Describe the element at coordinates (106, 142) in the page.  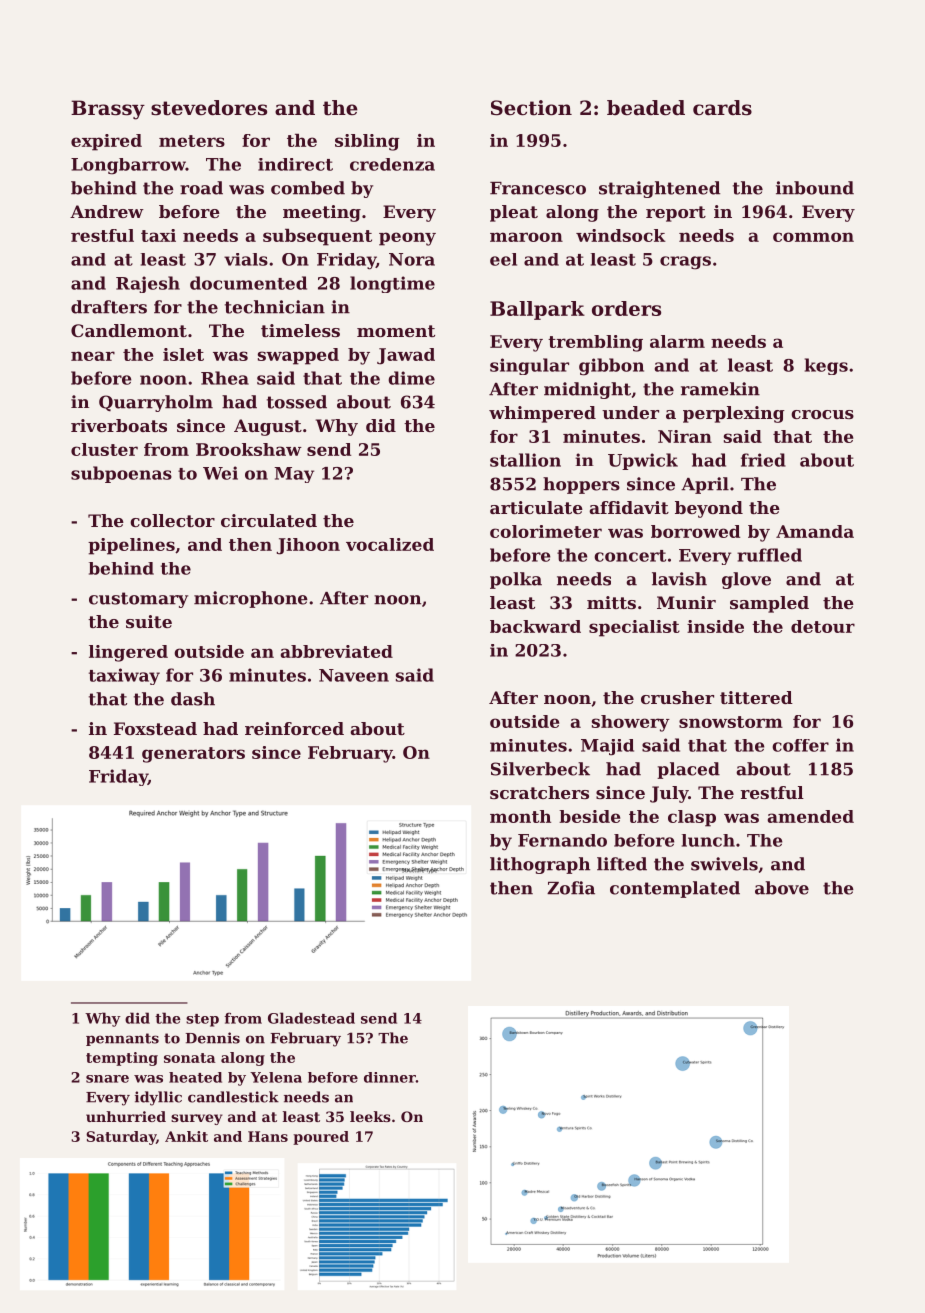
I see `expired` at that location.
